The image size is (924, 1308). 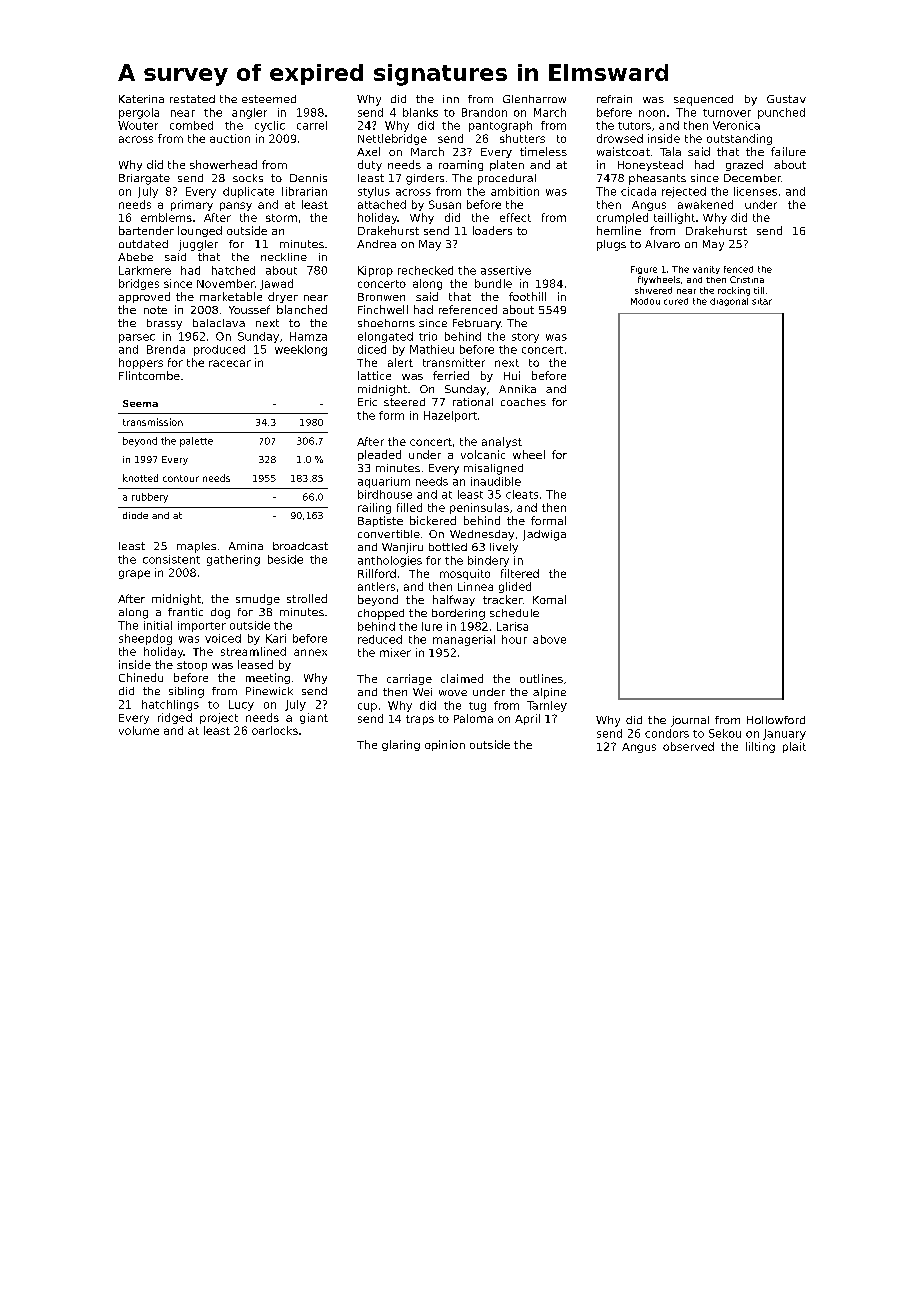 What do you see at coordinates (134, 574) in the image?
I see `grape` at bounding box center [134, 574].
